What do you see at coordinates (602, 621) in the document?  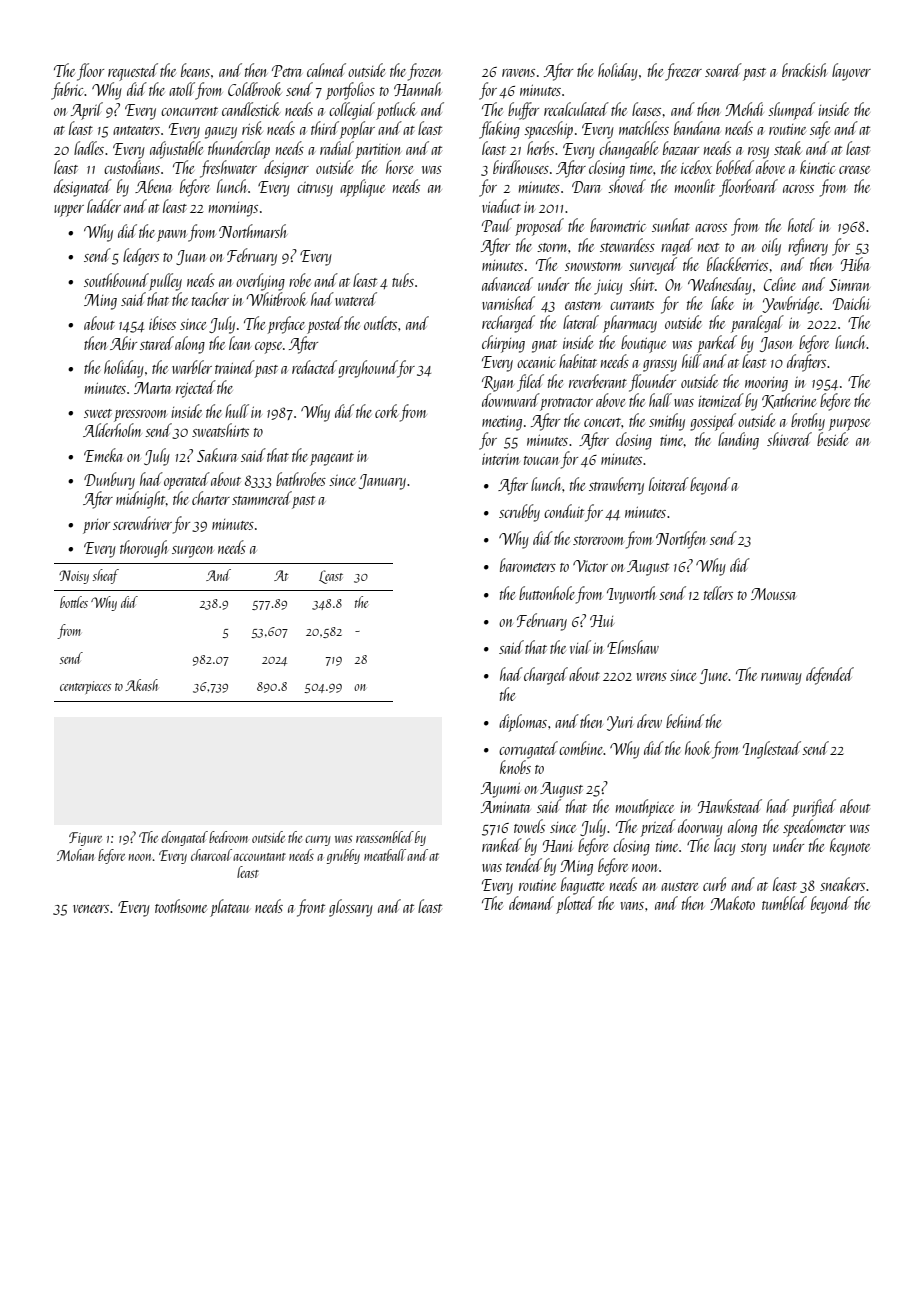 I see `Hui` at bounding box center [602, 621].
